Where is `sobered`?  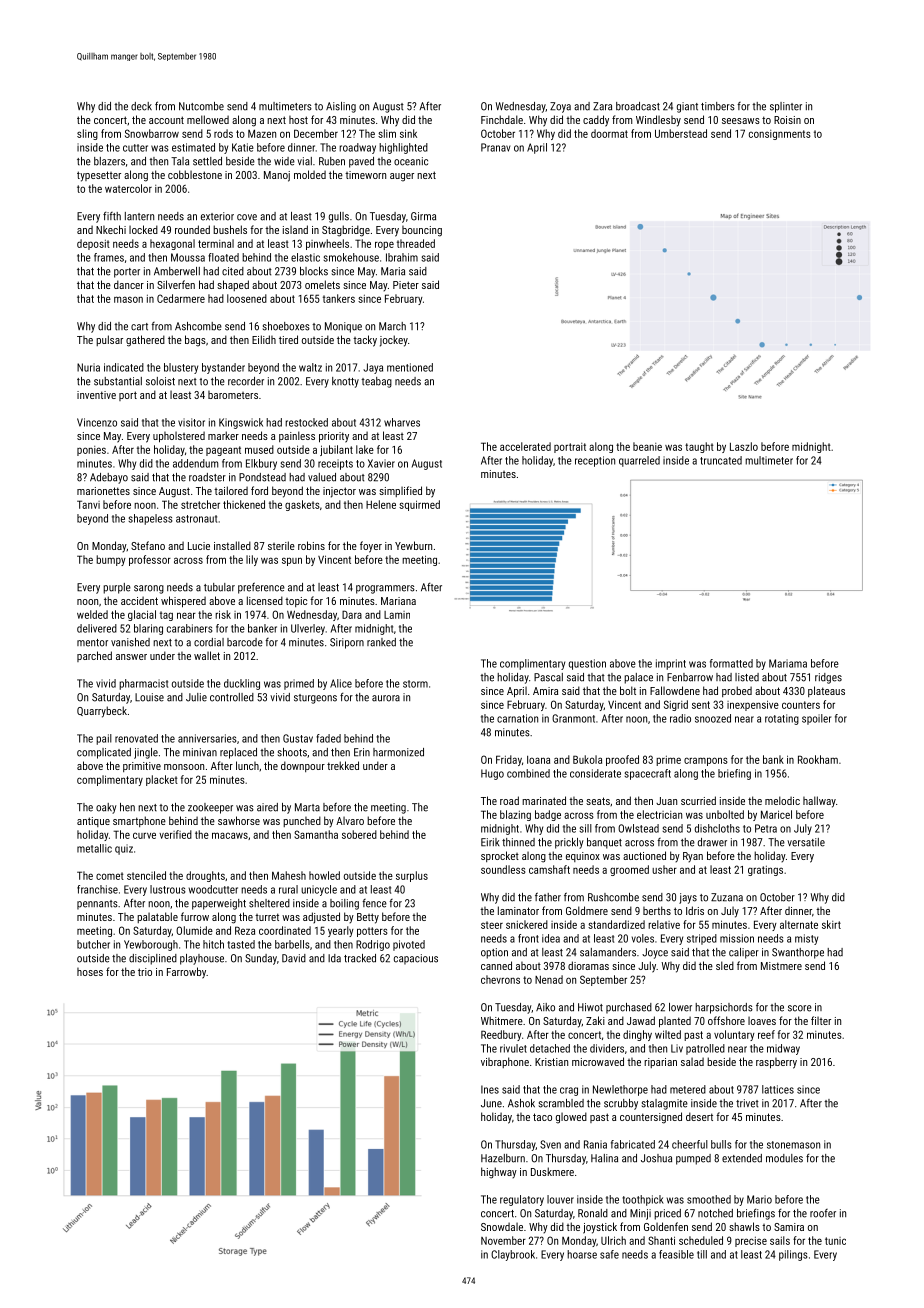
sobered is located at coordinates (359, 834).
